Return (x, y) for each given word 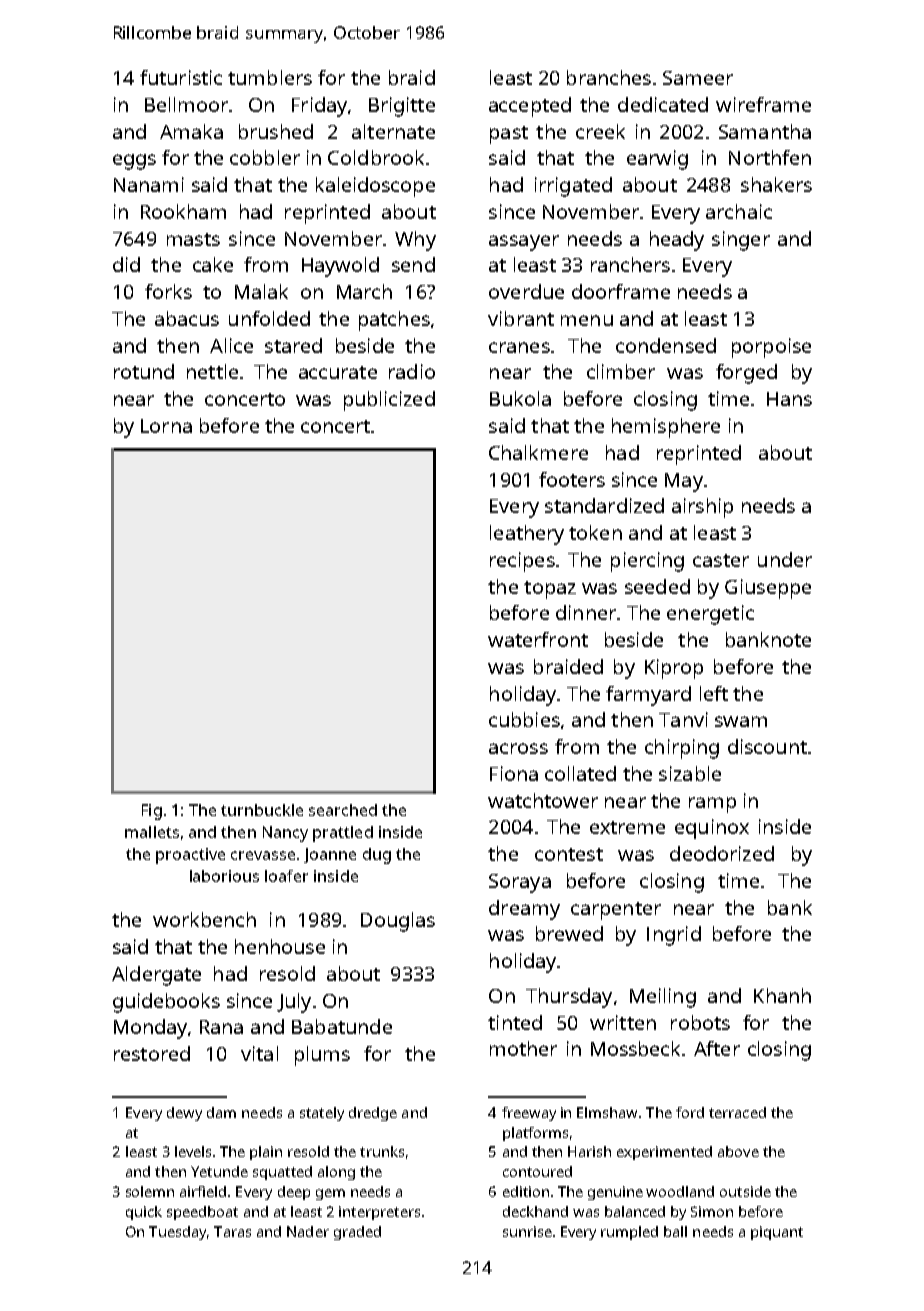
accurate (338, 372)
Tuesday (177, 1233)
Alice (231, 345)
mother (523, 1048)
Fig (152, 812)
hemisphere (666, 428)
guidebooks (166, 1003)
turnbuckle (262, 810)
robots (700, 1022)
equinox (712, 829)
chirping (682, 749)
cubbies (524, 719)
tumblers (270, 77)
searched (343, 810)
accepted (530, 107)
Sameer (698, 78)
